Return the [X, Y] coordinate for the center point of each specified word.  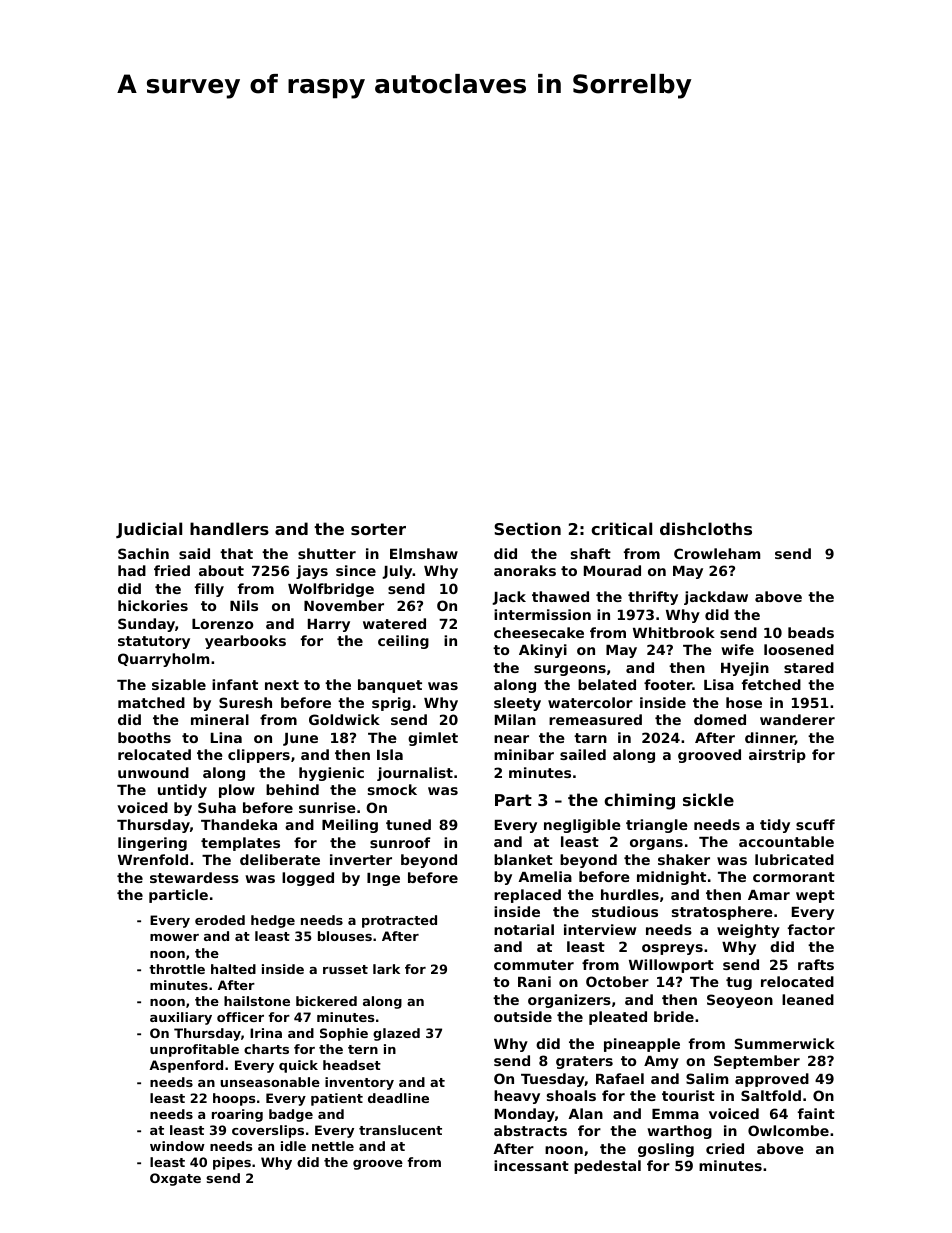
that [236, 553]
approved [772, 1080]
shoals [571, 1095]
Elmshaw [424, 553]
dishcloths [706, 528]
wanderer [797, 719]
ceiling [403, 642]
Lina [226, 737]
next [282, 685]
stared [809, 667]
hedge [273, 921]
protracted [399, 921]
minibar [524, 754]
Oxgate [175, 1179]
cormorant [794, 877]
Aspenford [186, 1066]
